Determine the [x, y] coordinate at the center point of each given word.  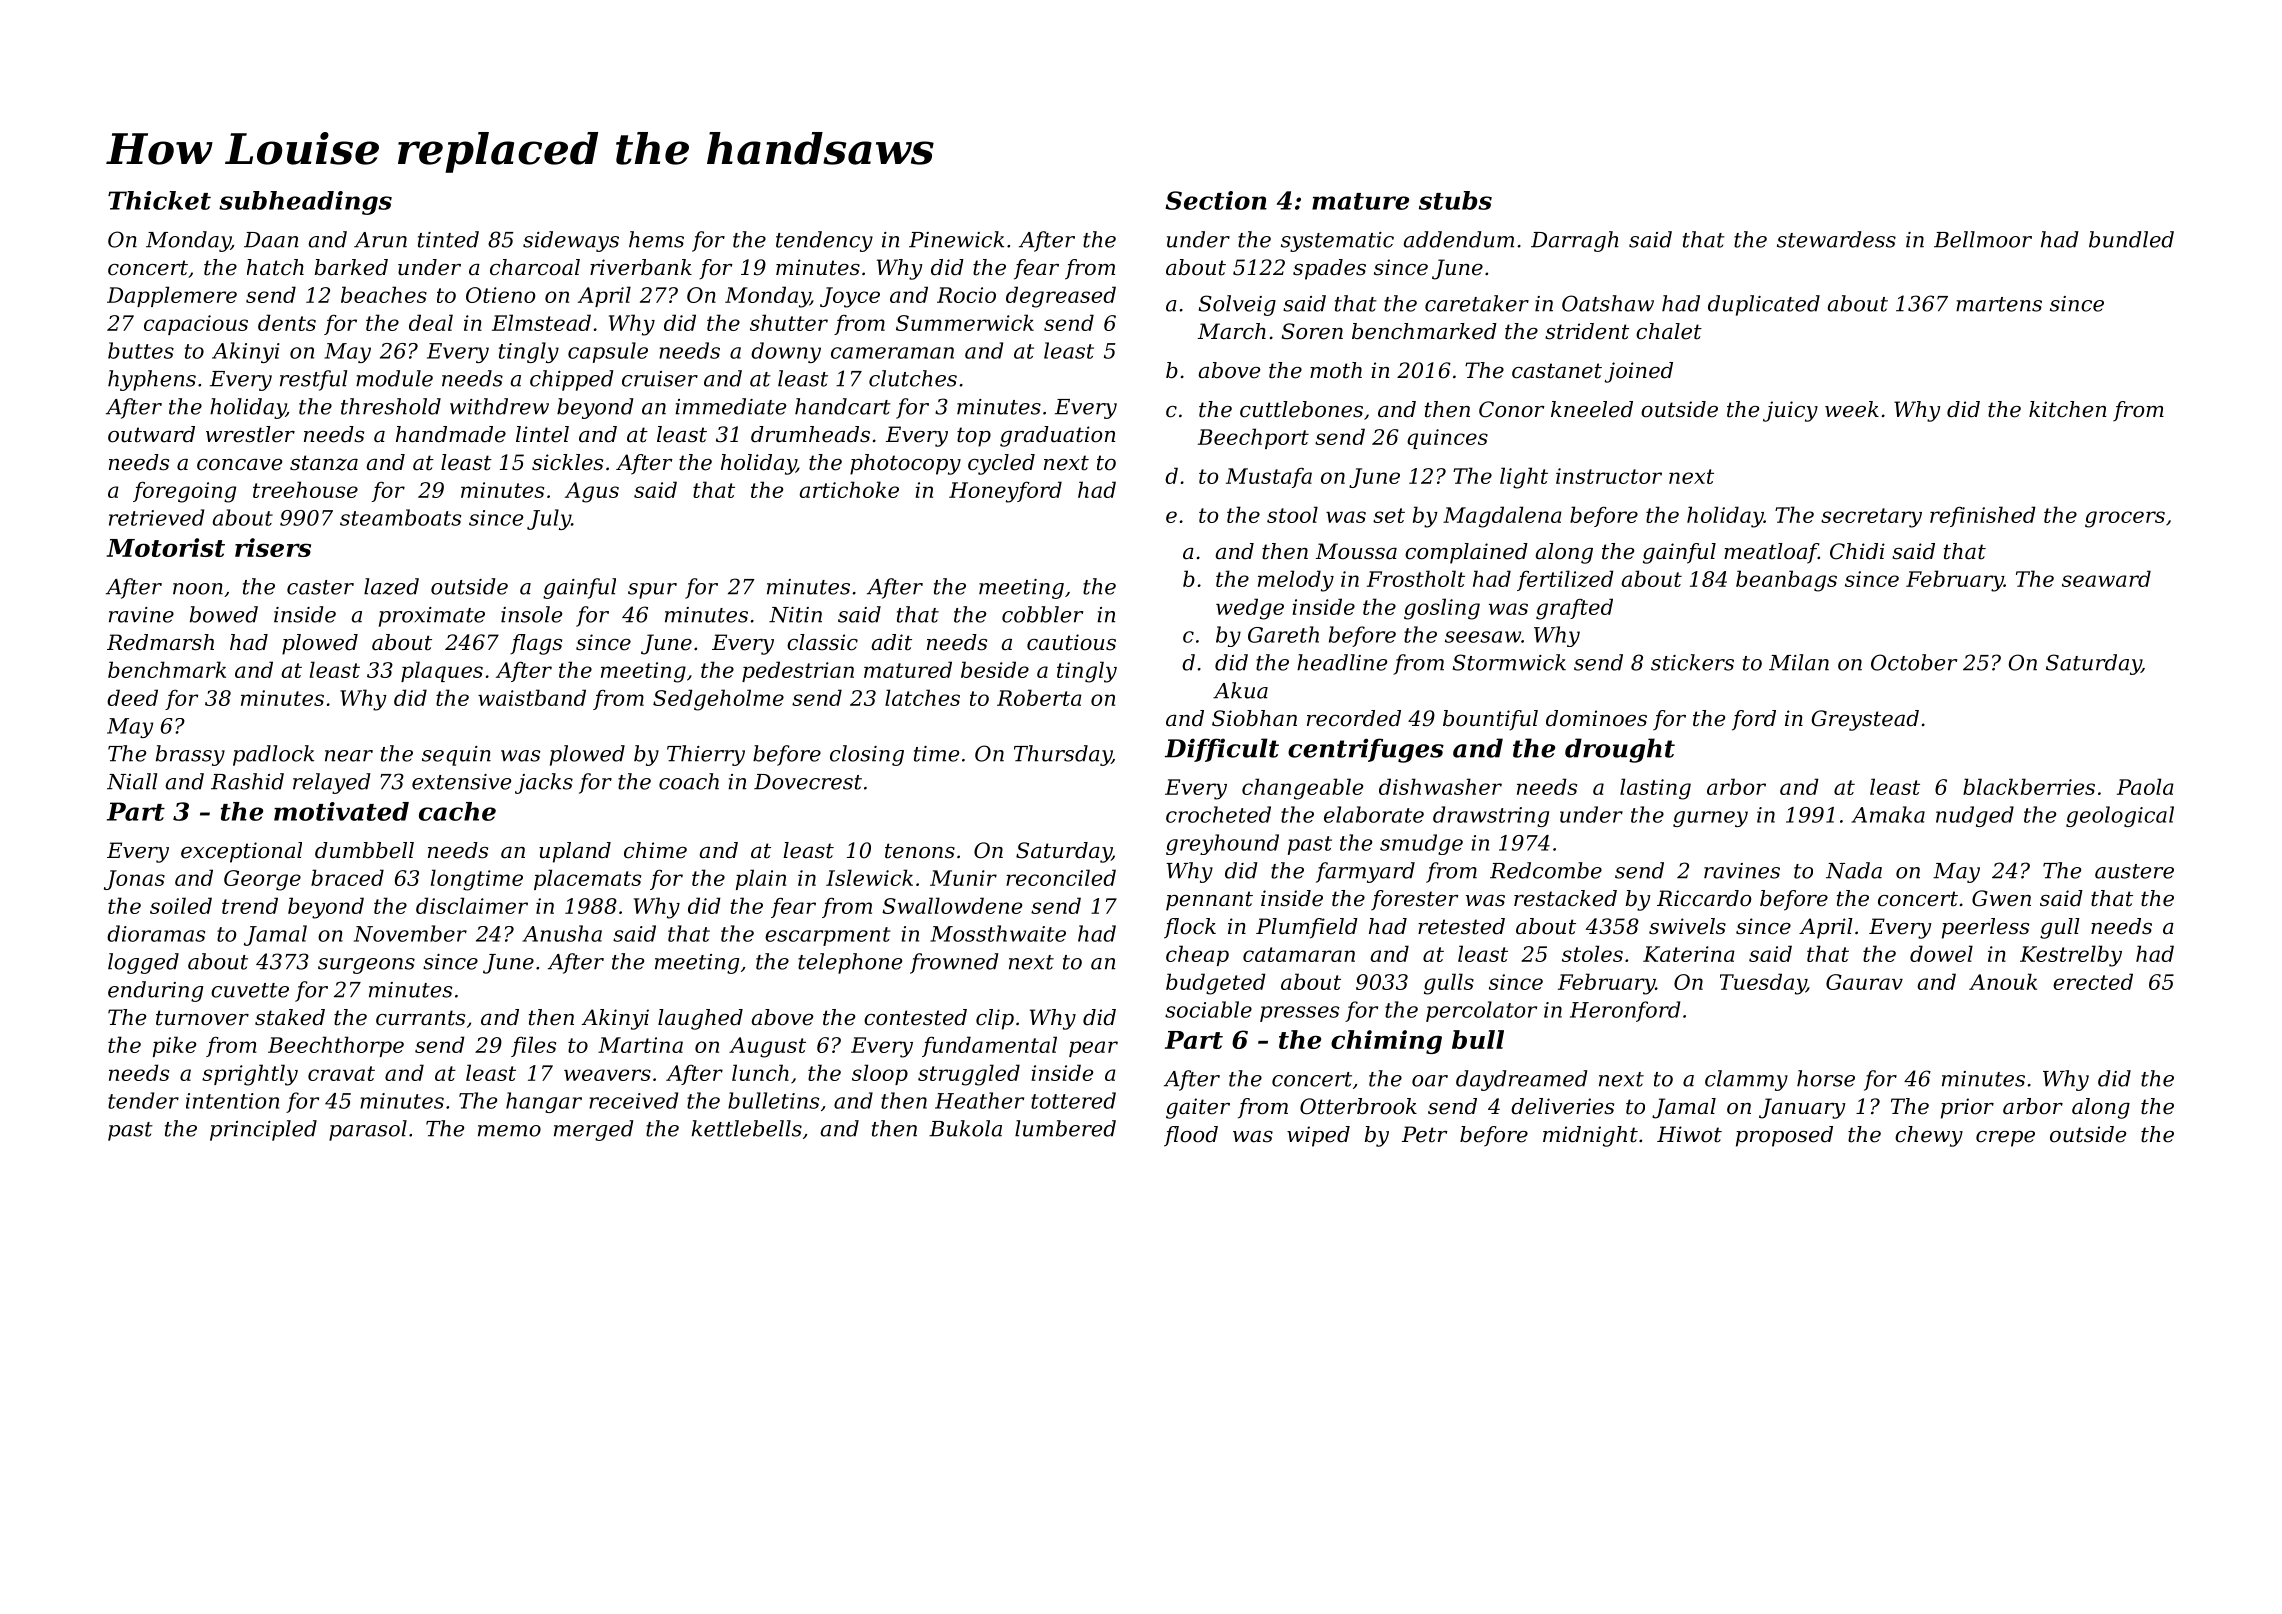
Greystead [1865, 720]
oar [1430, 1081]
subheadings [305, 203]
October [1914, 662]
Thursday [1063, 755]
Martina [640, 1045]
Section [1216, 200]
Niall [132, 781]
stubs [1455, 200]
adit [892, 642]
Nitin [795, 615]
